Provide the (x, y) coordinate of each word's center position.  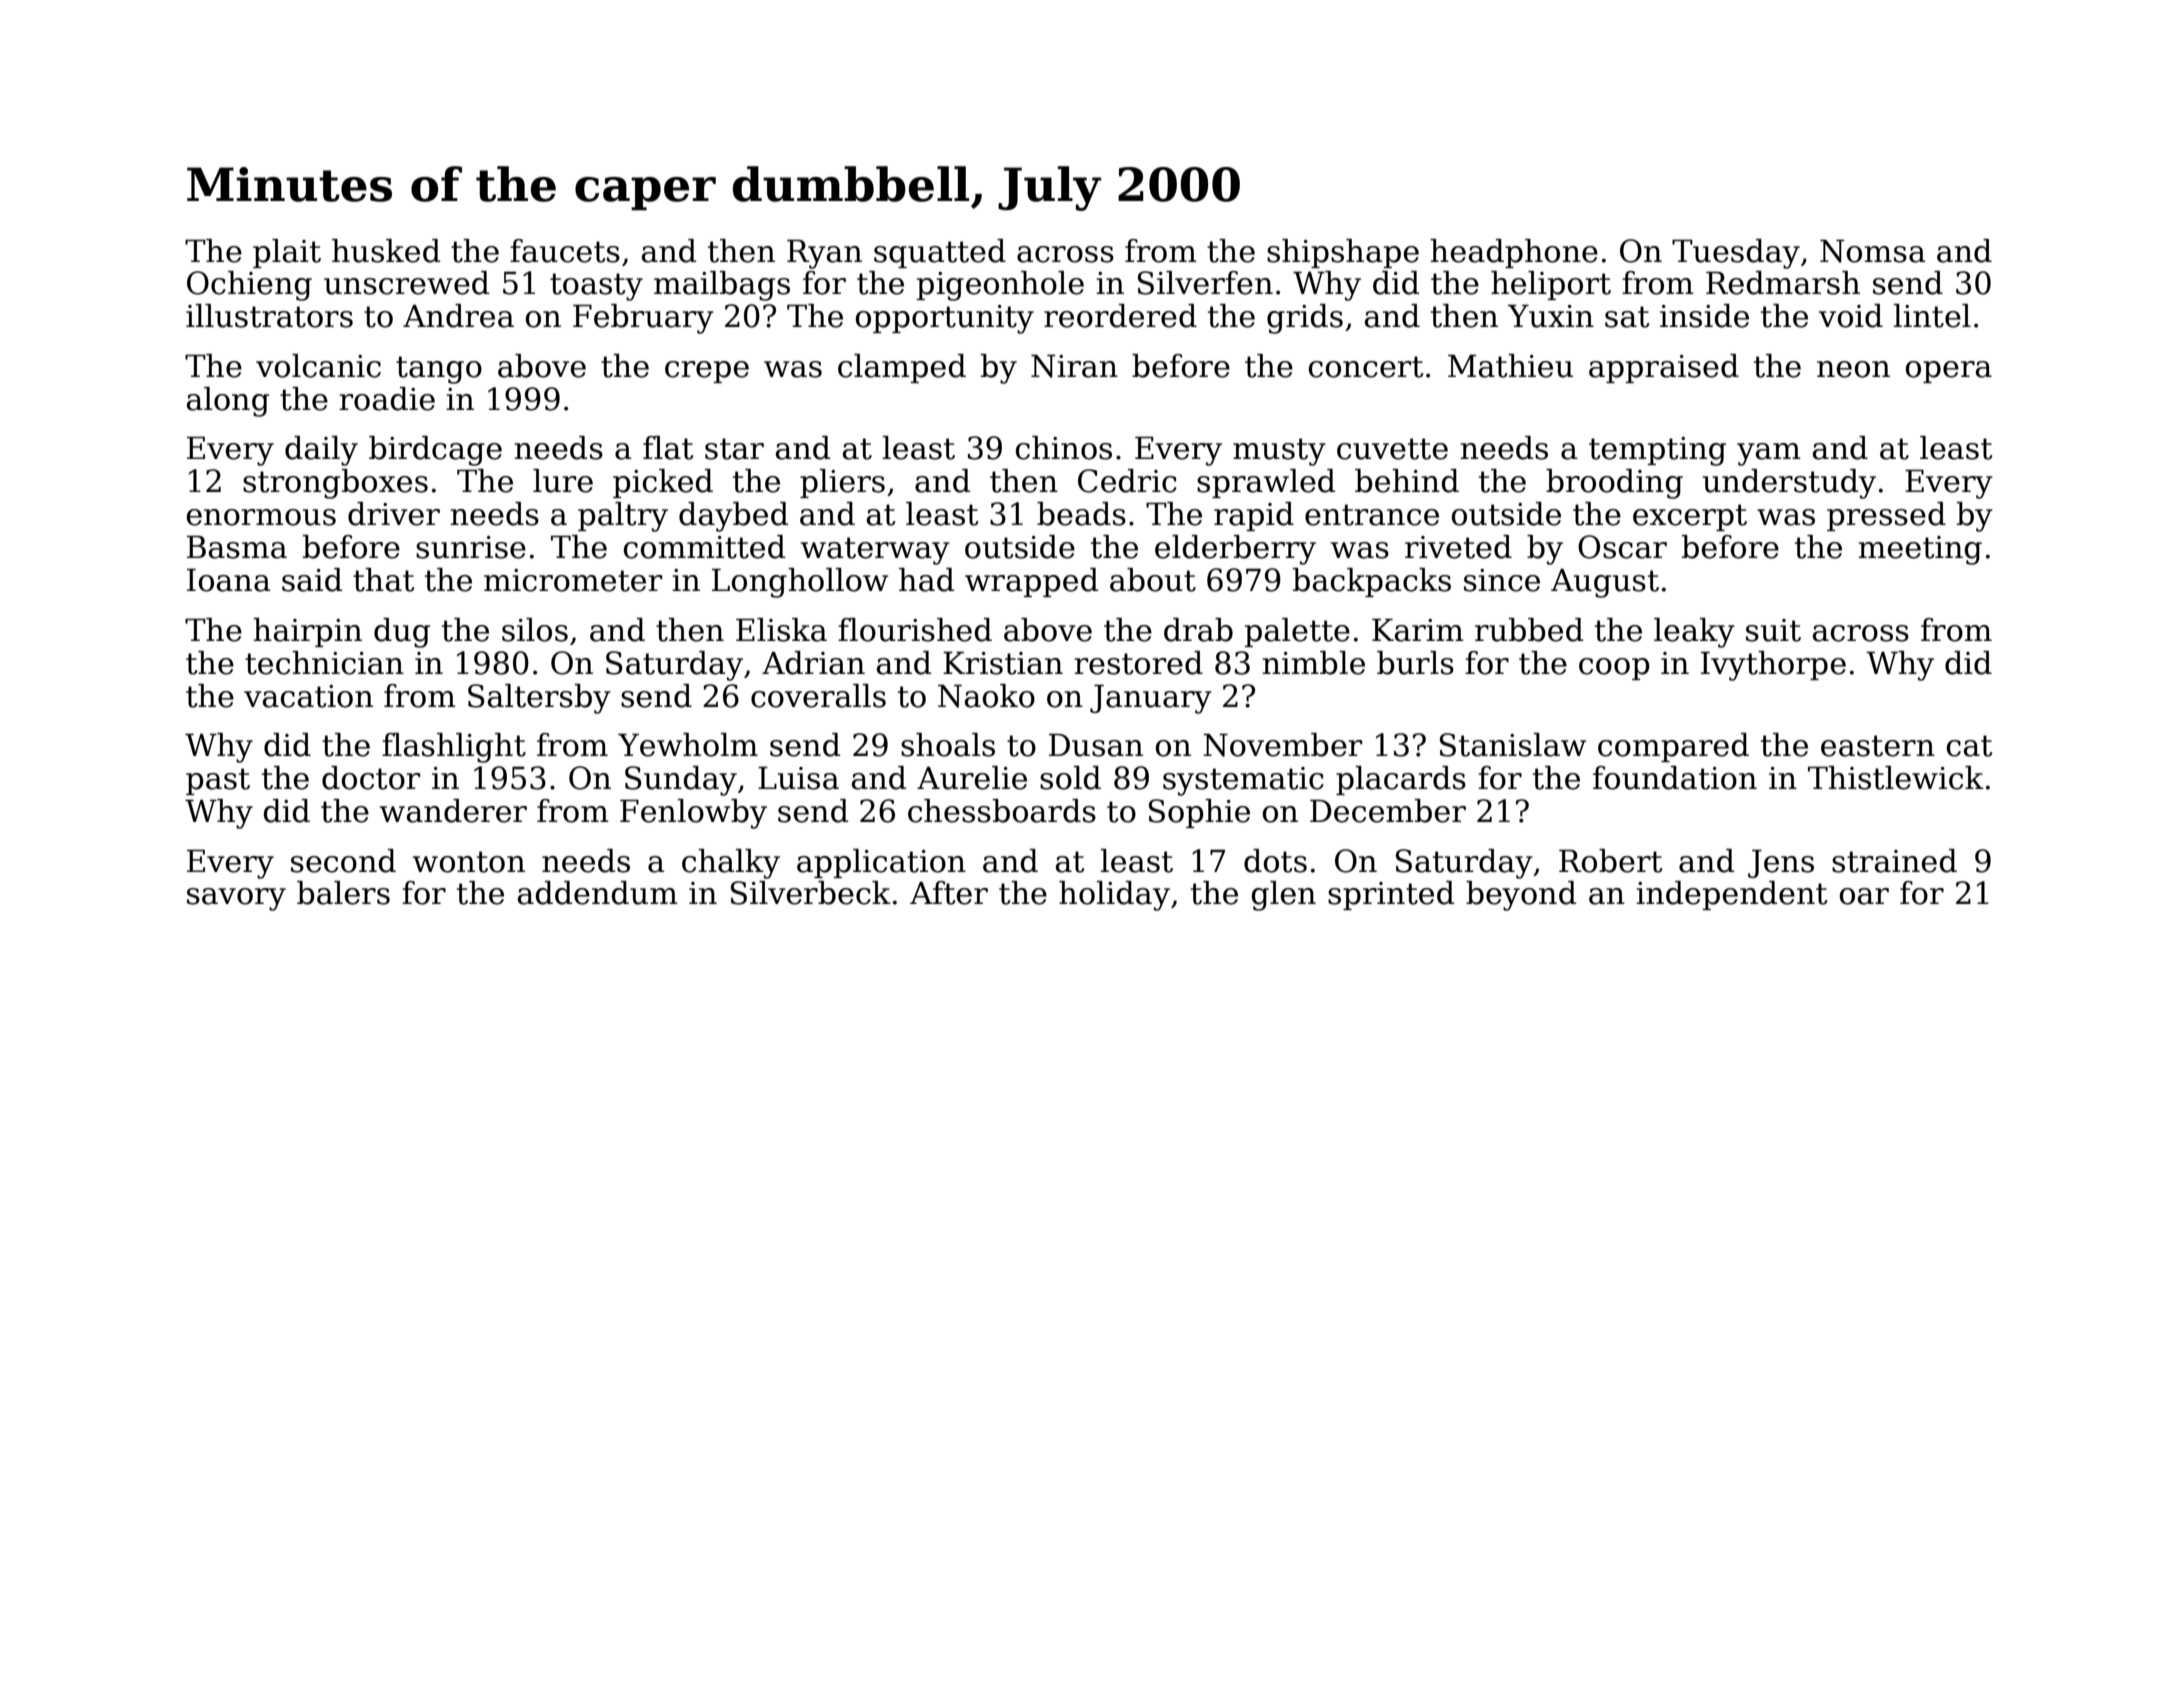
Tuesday (1736, 254)
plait (287, 253)
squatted (940, 253)
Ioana (229, 580)
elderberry (1235, 550)
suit (1773, 630)
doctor (371, 778)
